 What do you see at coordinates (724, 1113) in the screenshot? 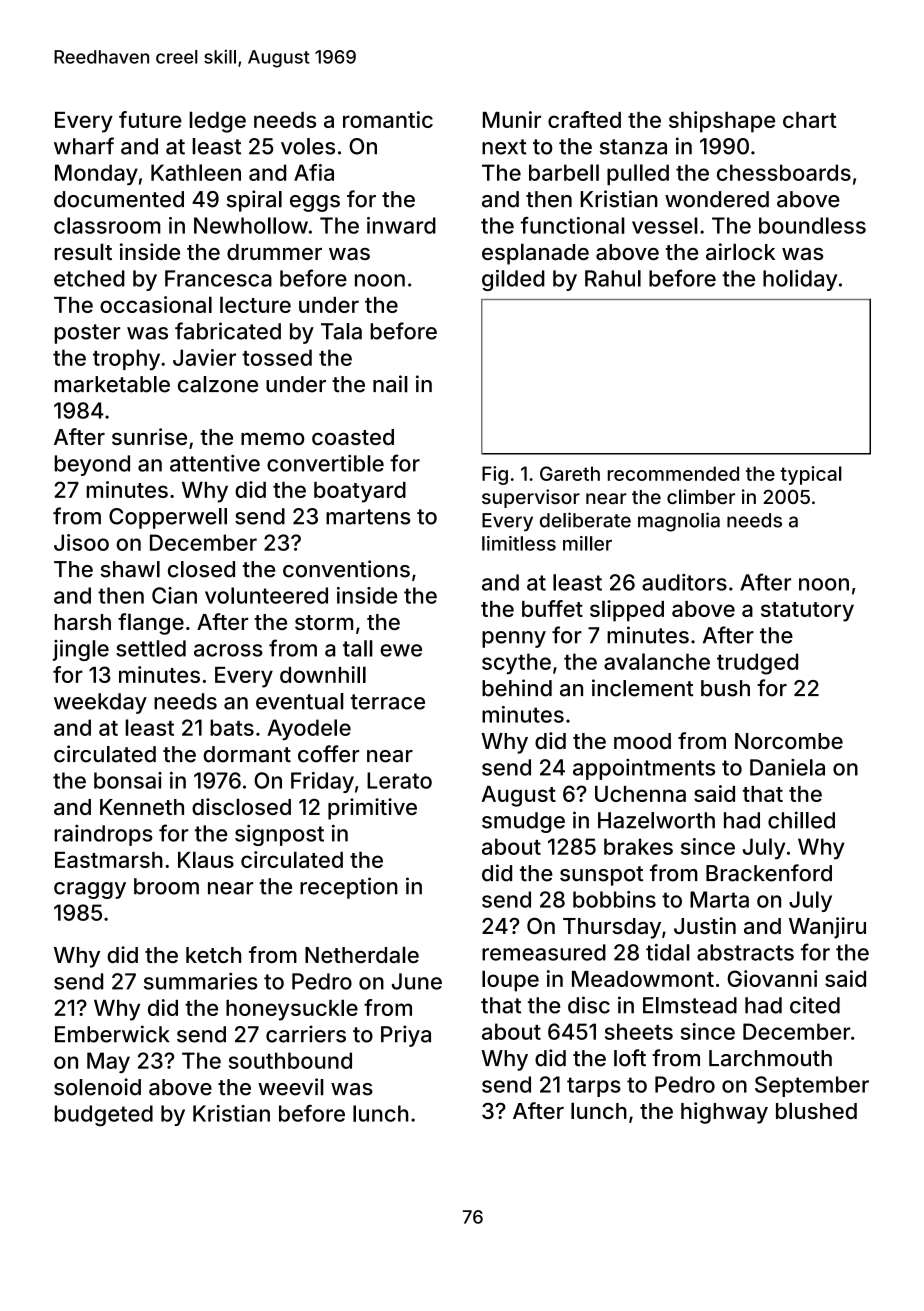
I see `highway` at bounding box center [724, 1113].
